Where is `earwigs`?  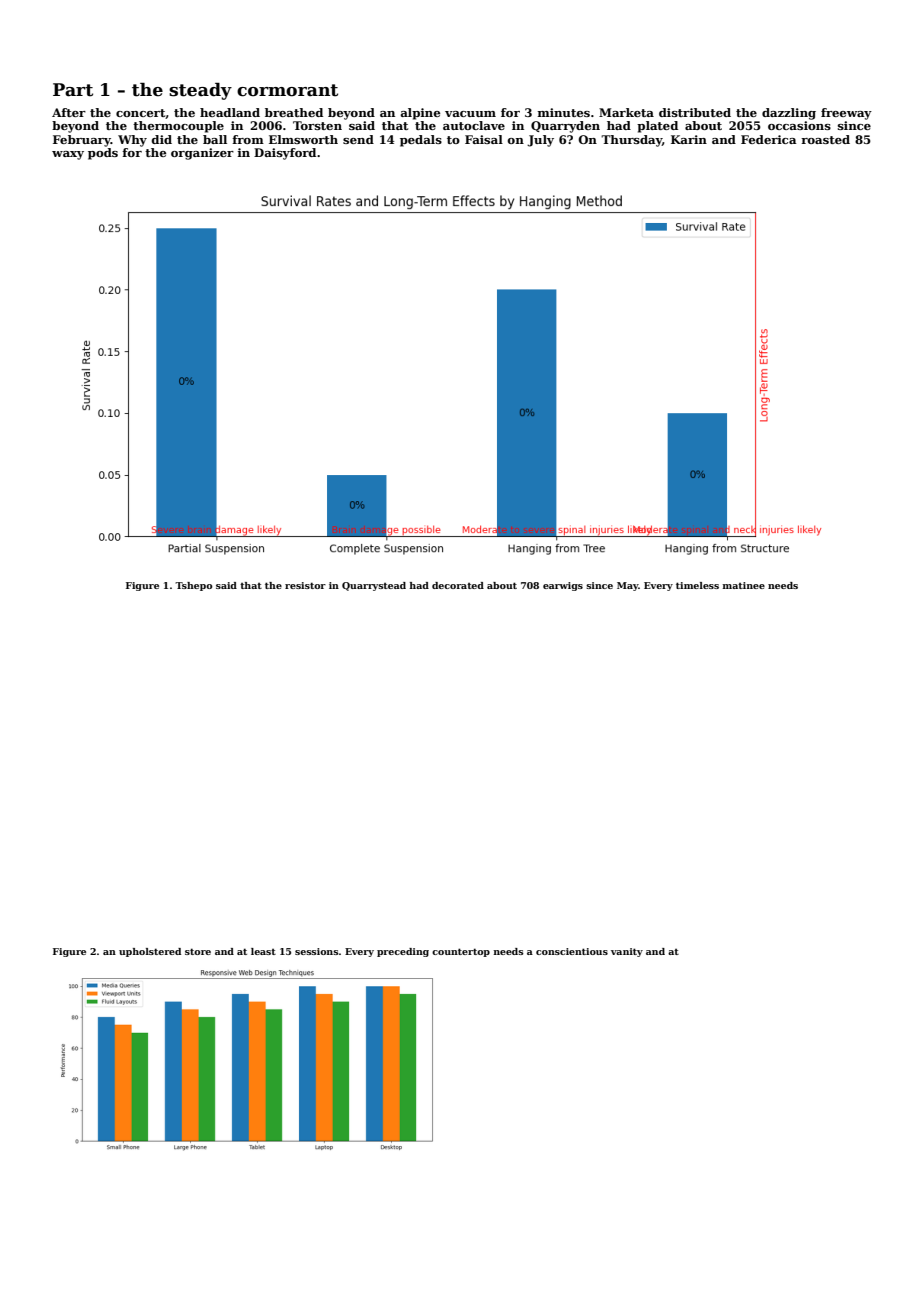
earwigs is located at coordinates (563, 586).
